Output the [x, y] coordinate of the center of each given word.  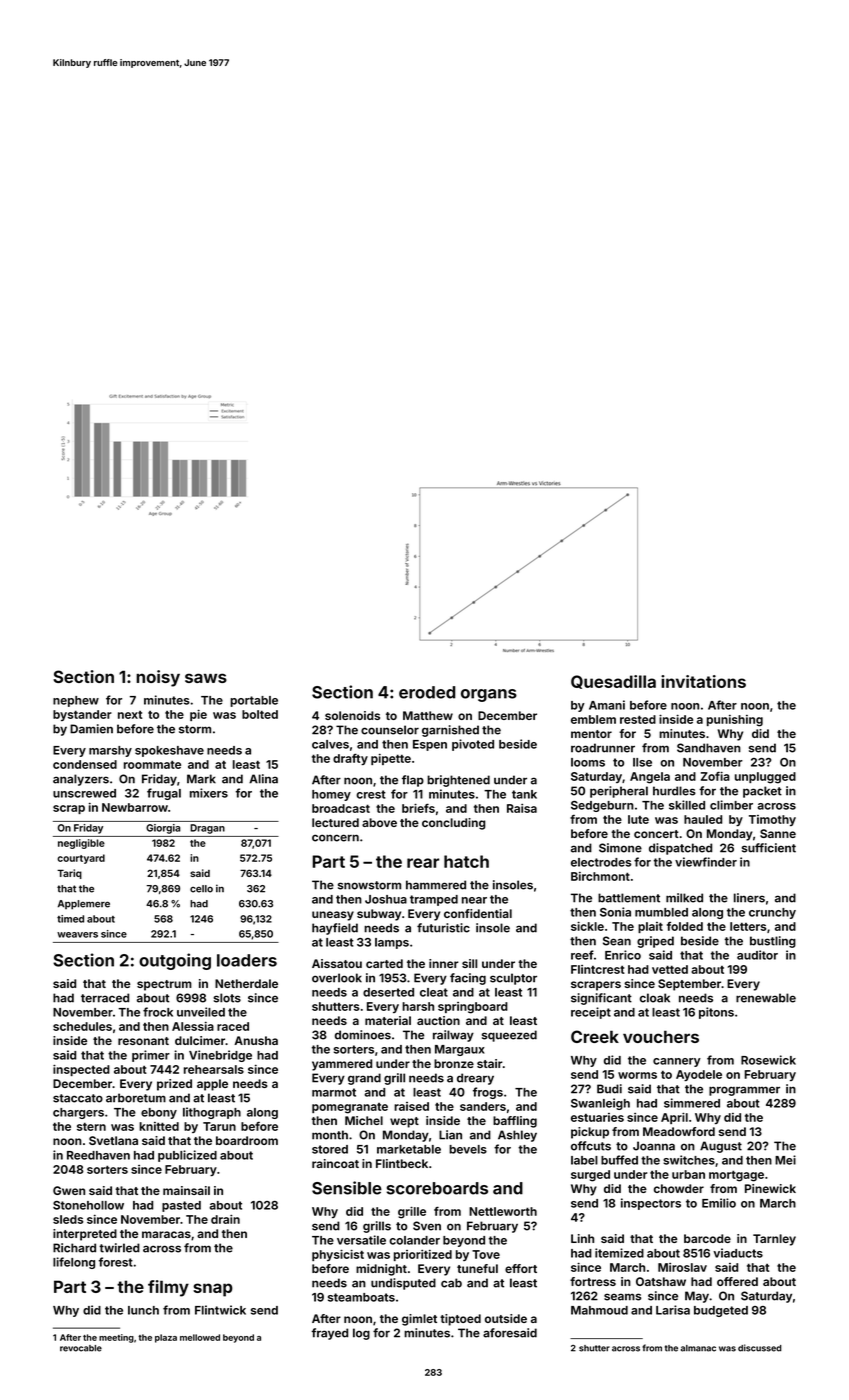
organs [489, 695]
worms [637, 1075]
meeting [116, 1338]
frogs [488, 1093]
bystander [82, 715]
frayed [330, 1334]
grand [364, 1079]
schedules [82, 1026]
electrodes [601, 862]
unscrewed [84, 793]
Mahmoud [599, 1310]
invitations [703, 681]
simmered [692, 1103]
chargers [78, 1113]
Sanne [778, 833]
